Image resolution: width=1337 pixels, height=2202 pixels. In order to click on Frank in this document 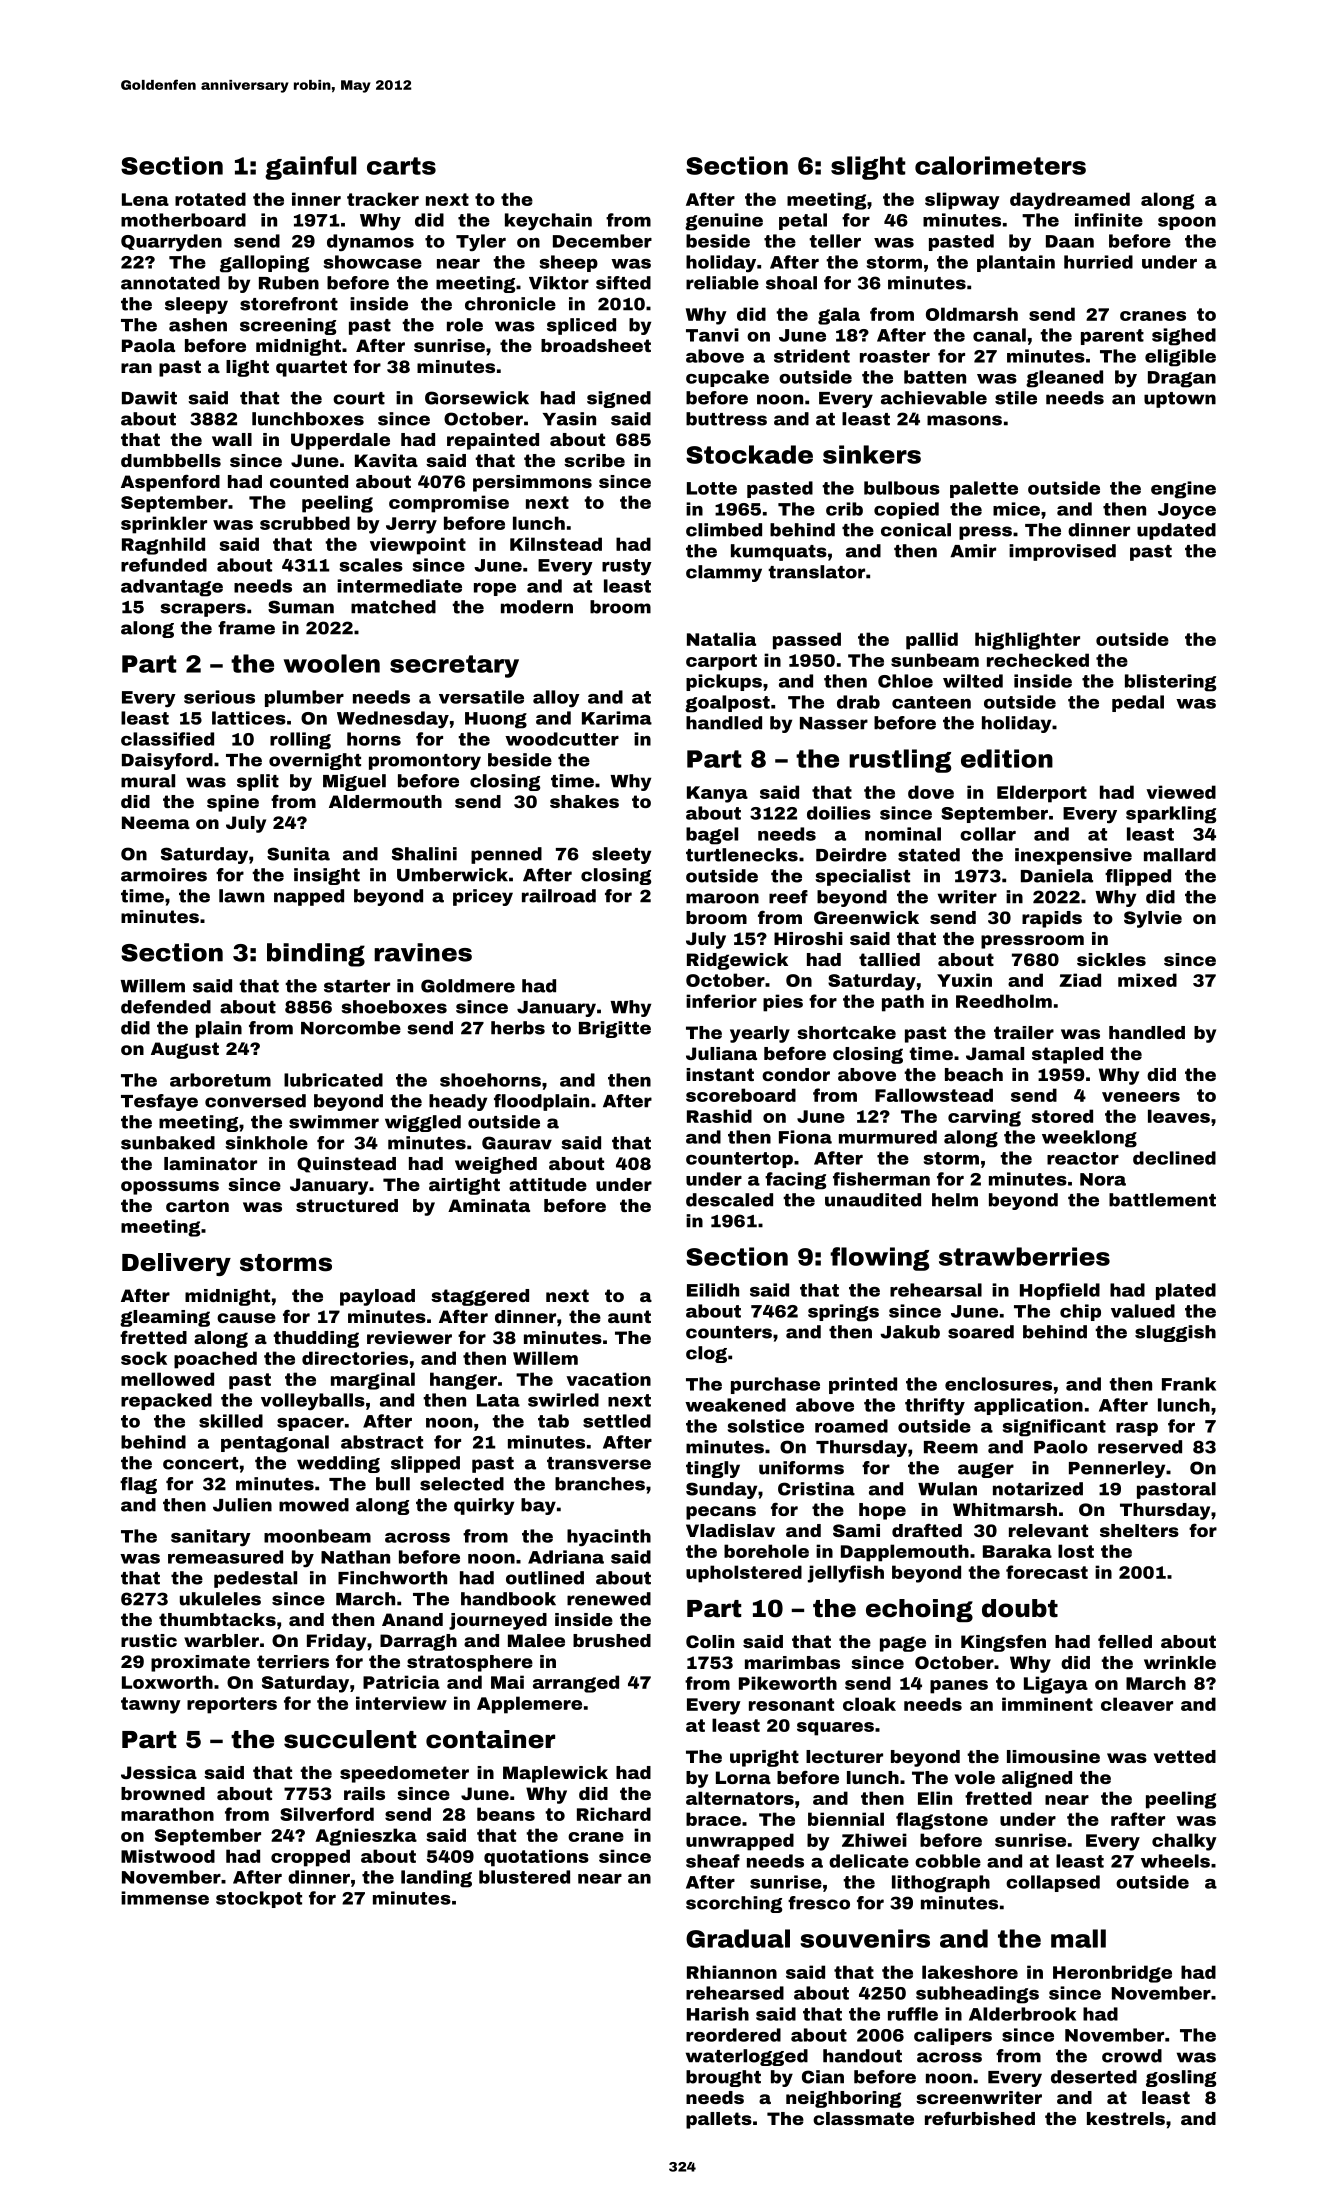, I will do `click(1189, 1384)`.
